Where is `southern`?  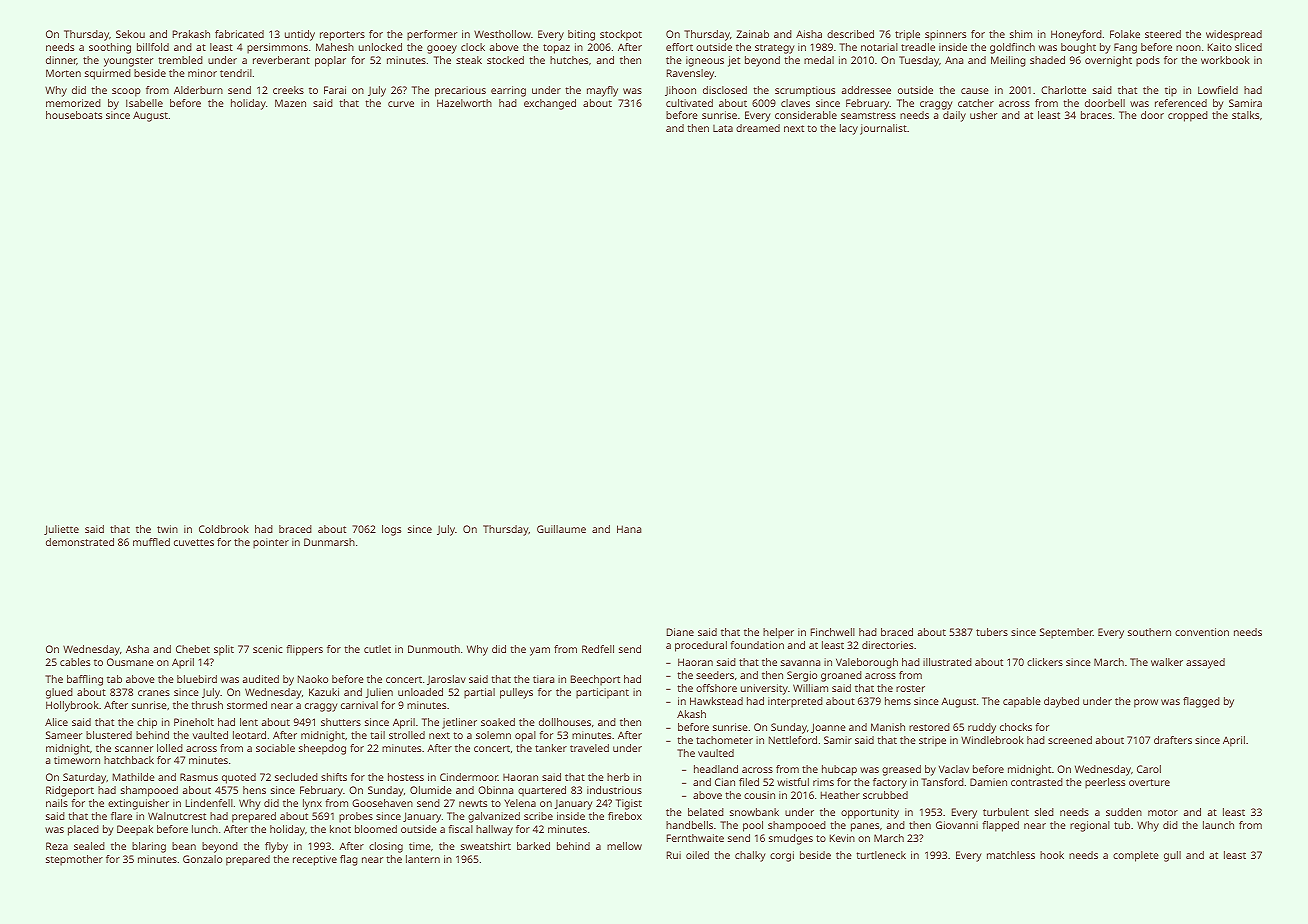
southern is located at coordinates (1149, 632).
